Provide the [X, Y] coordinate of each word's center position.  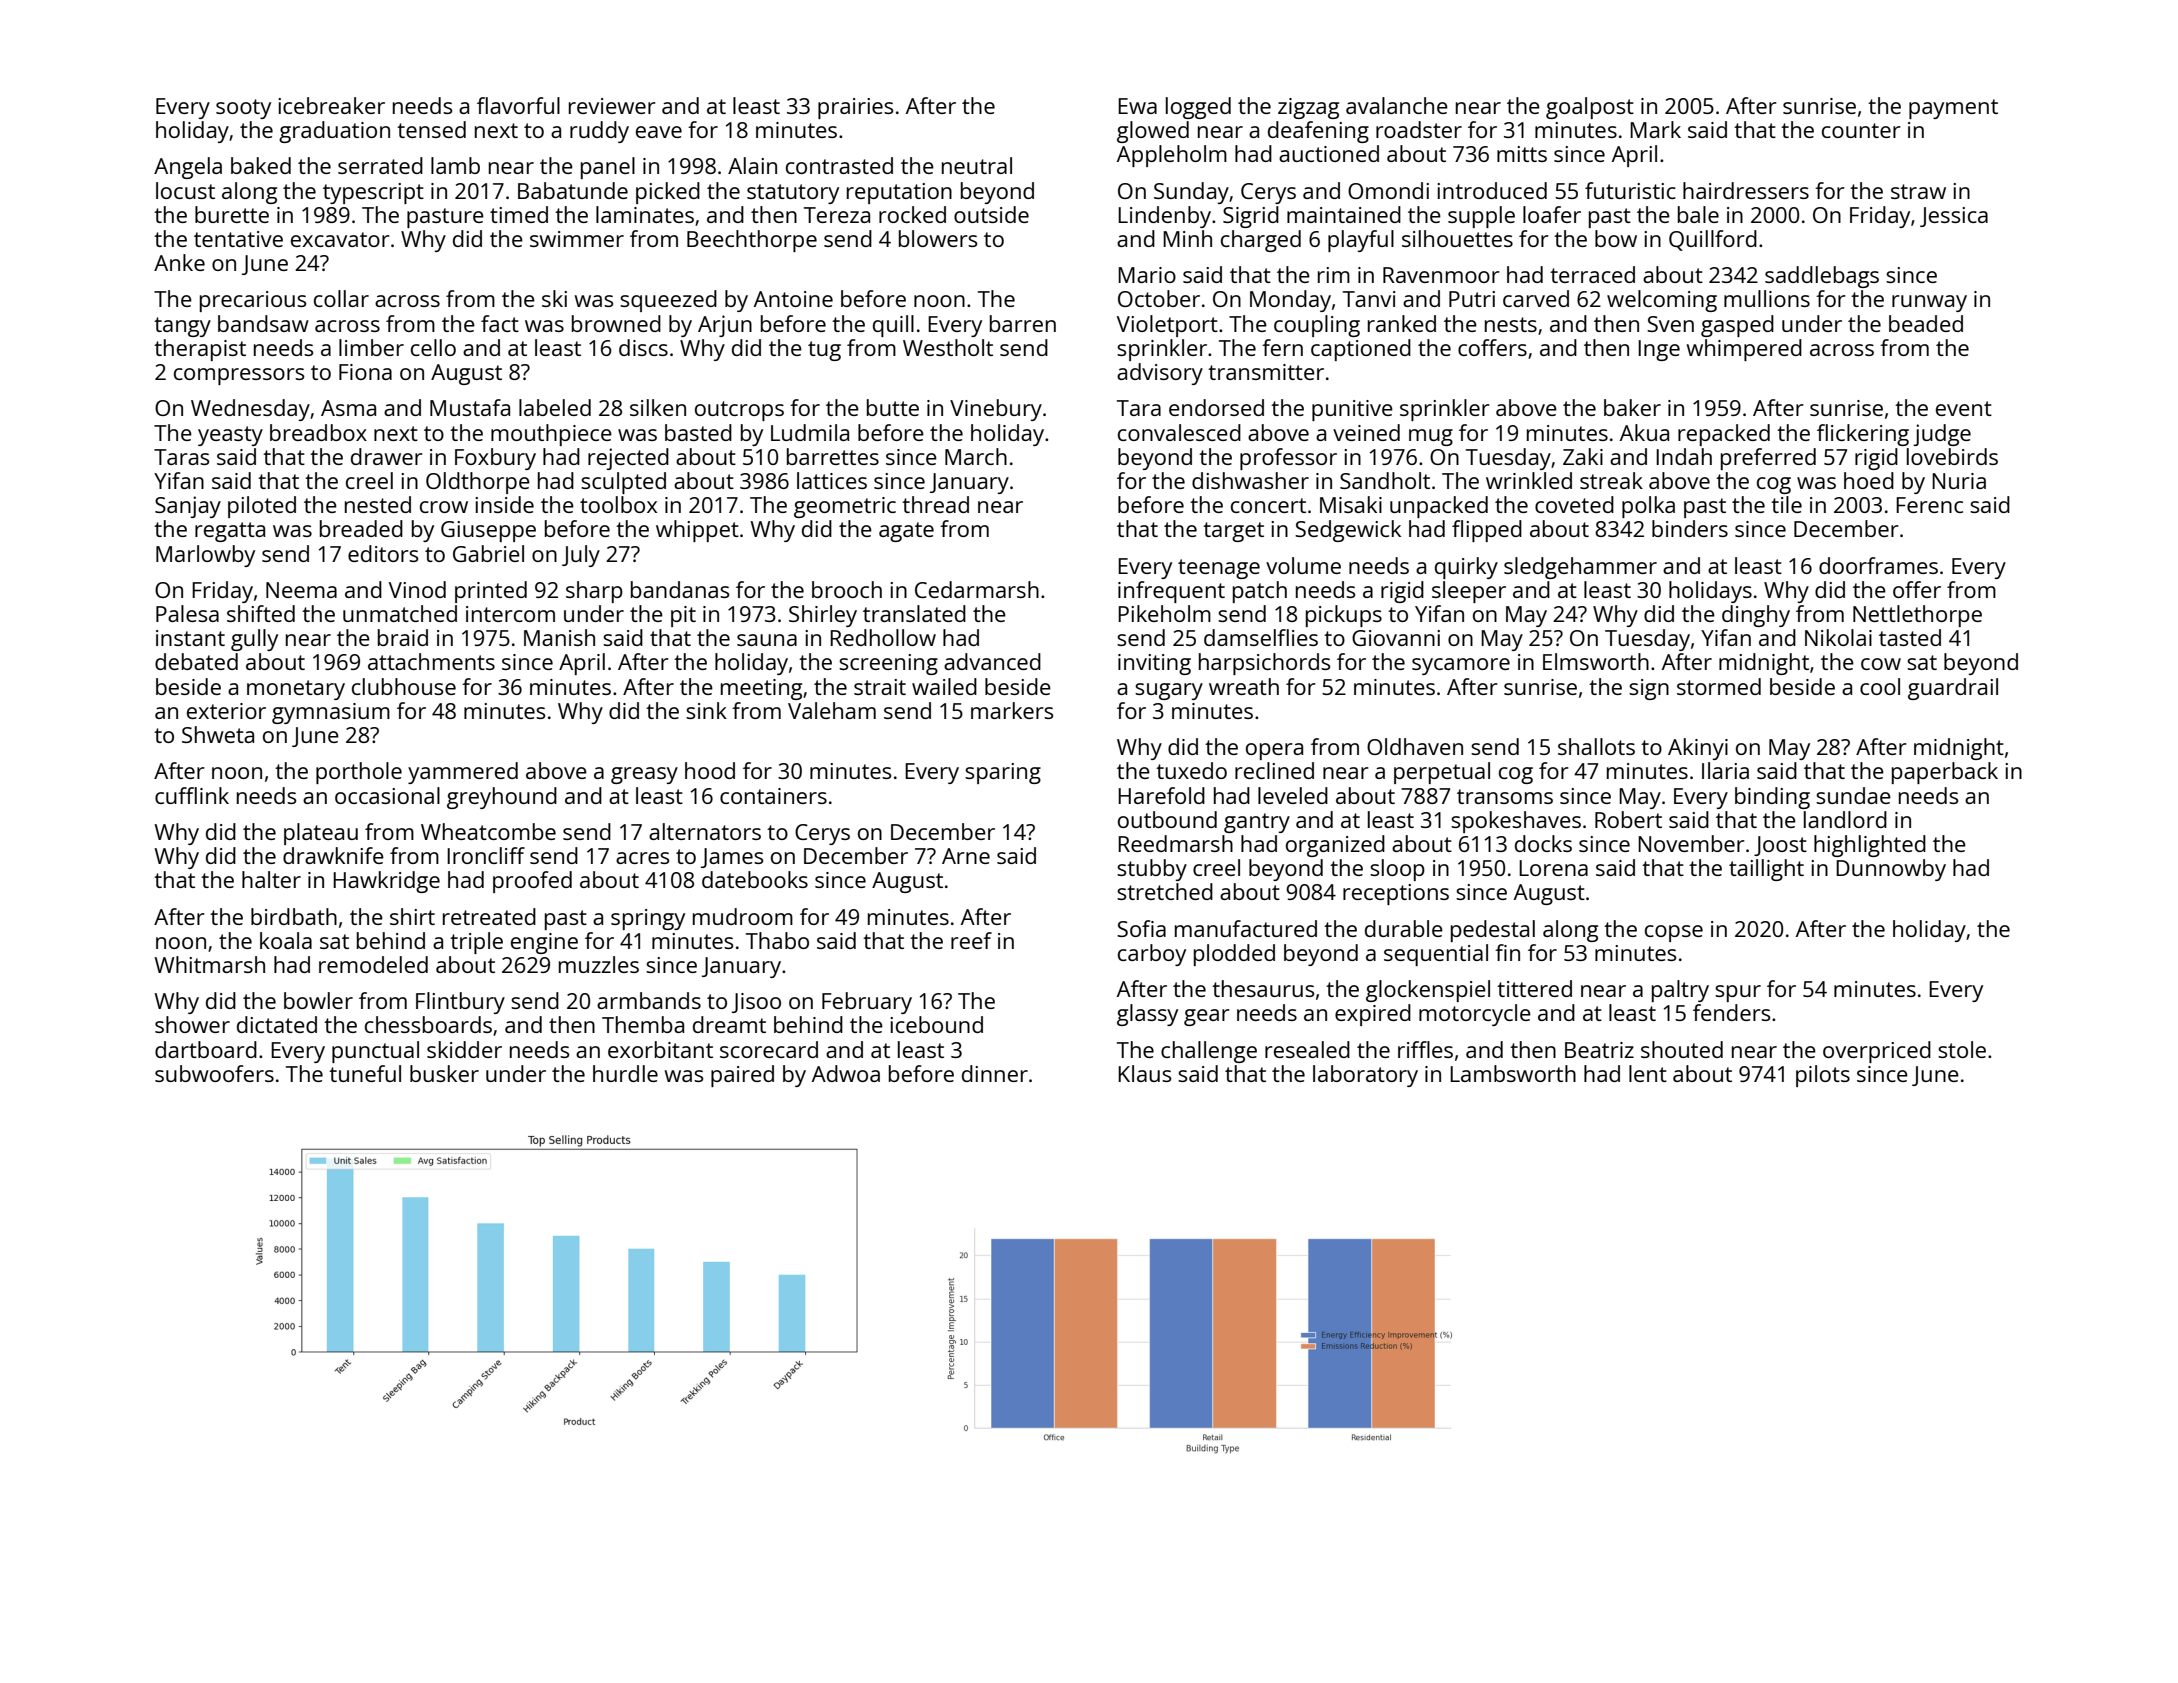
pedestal [1493, 931]
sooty [243, 109]
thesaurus [1263, 988]
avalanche [1397, 105]
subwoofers [214, 1073]
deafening [1318, 132]
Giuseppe [488, 531]
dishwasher [1250, 480]
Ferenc [1929, 505]
